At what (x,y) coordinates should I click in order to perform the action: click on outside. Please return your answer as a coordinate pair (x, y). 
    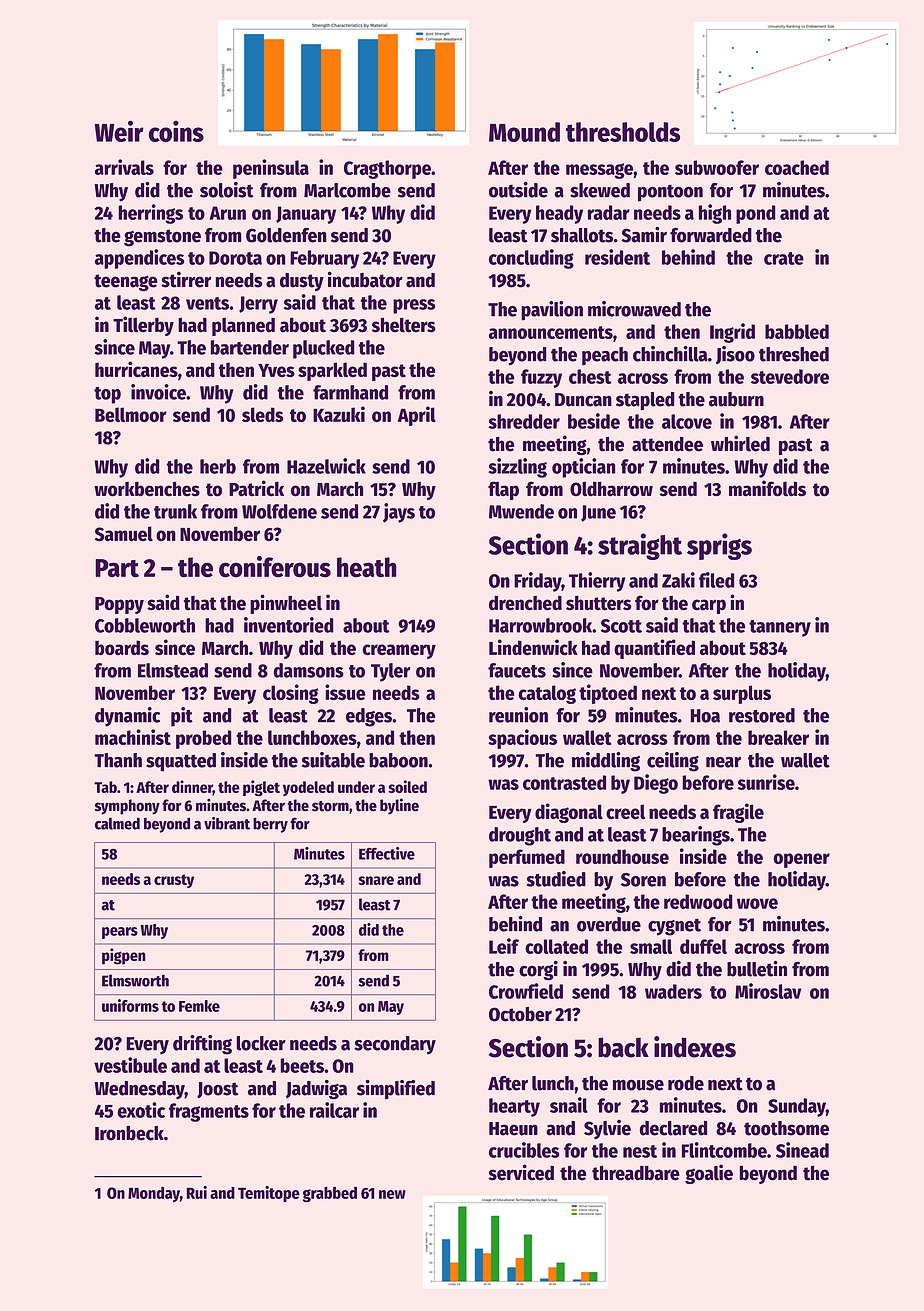
    Looking at the image, I should click on (518, 190).
